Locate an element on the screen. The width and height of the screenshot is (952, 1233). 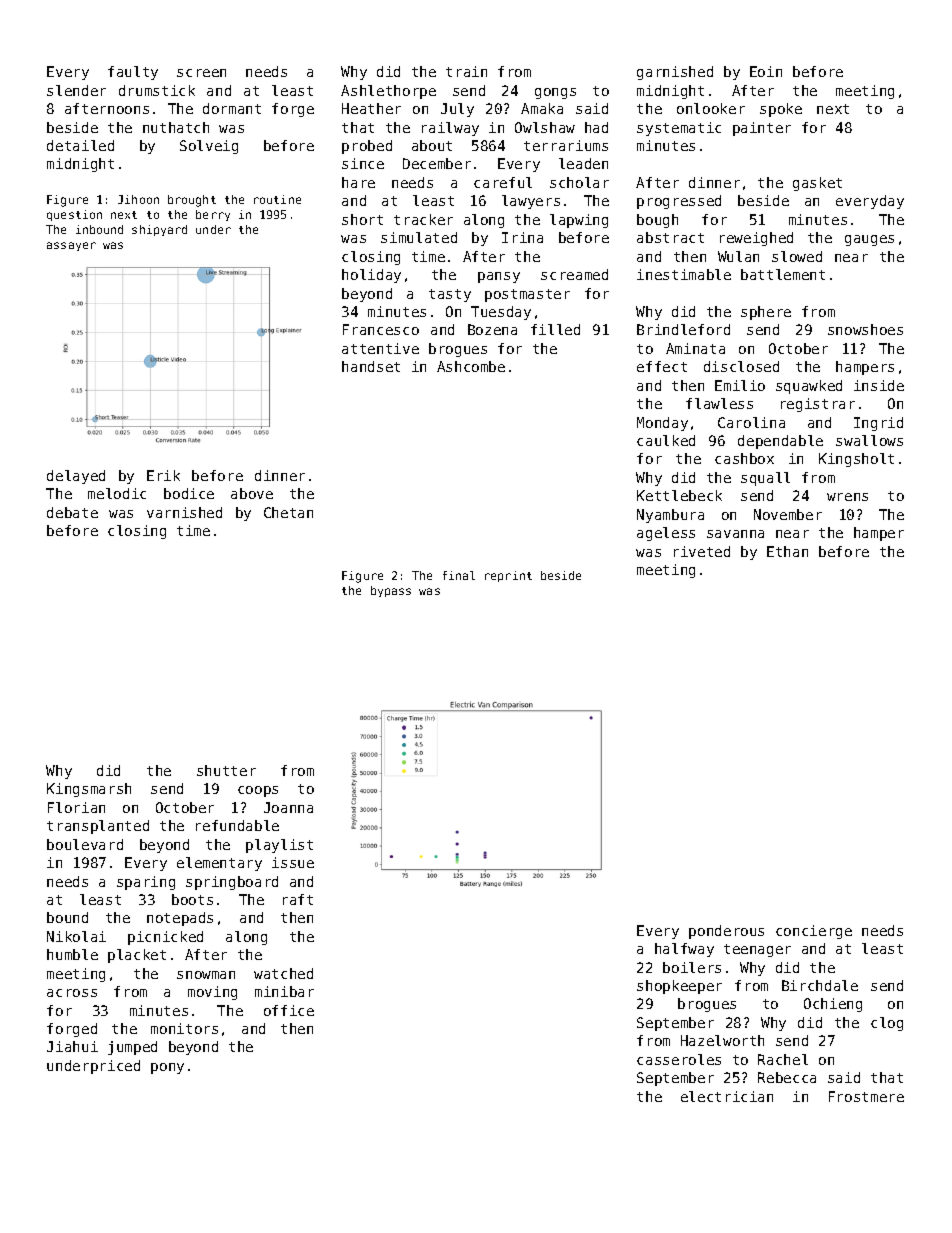
spoke is located at coordinates (781, 110).
